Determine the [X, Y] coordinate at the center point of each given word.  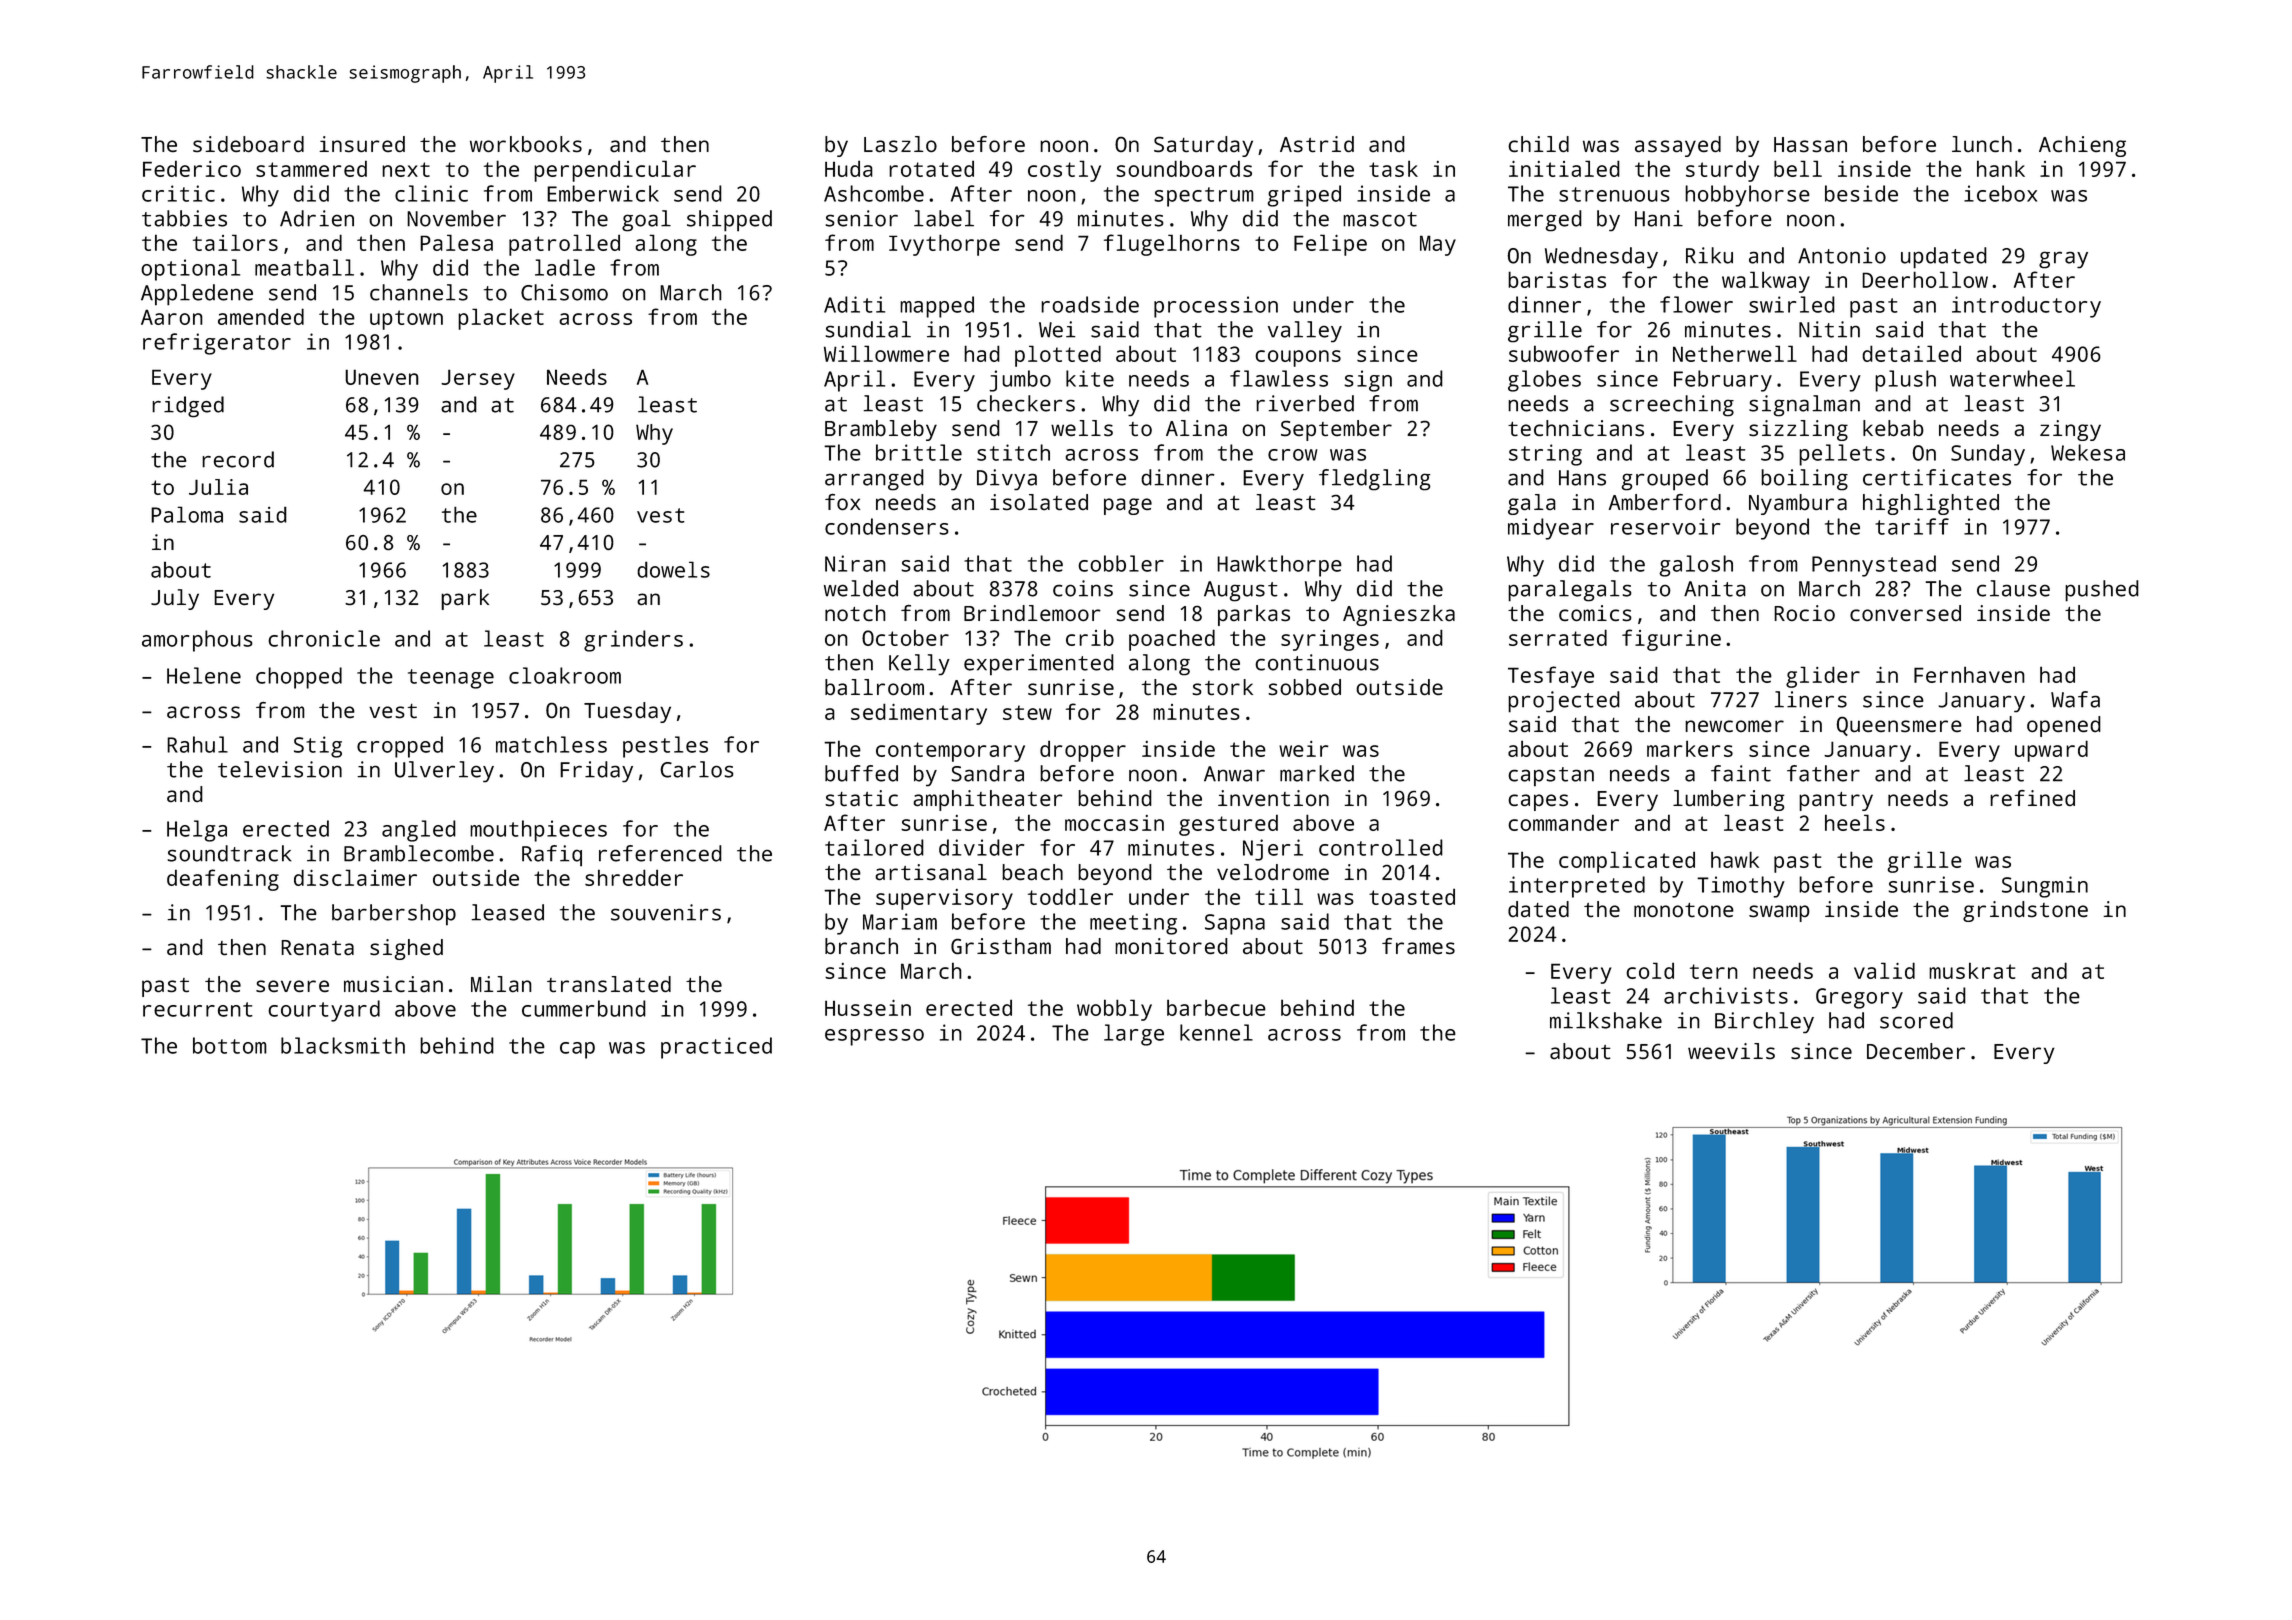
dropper [1083, 751]
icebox [2000, 193]
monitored [1171, 946]
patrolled [564, 245]
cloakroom [565, 675]
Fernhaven [1969, 674]
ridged [188, 406]
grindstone [2025, 911]
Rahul [197, 744]
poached [1172, 640]
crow [1293, 455]
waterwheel [2012, 378]
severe [292, 986]
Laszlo [900, 144]
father [1823, 773]
